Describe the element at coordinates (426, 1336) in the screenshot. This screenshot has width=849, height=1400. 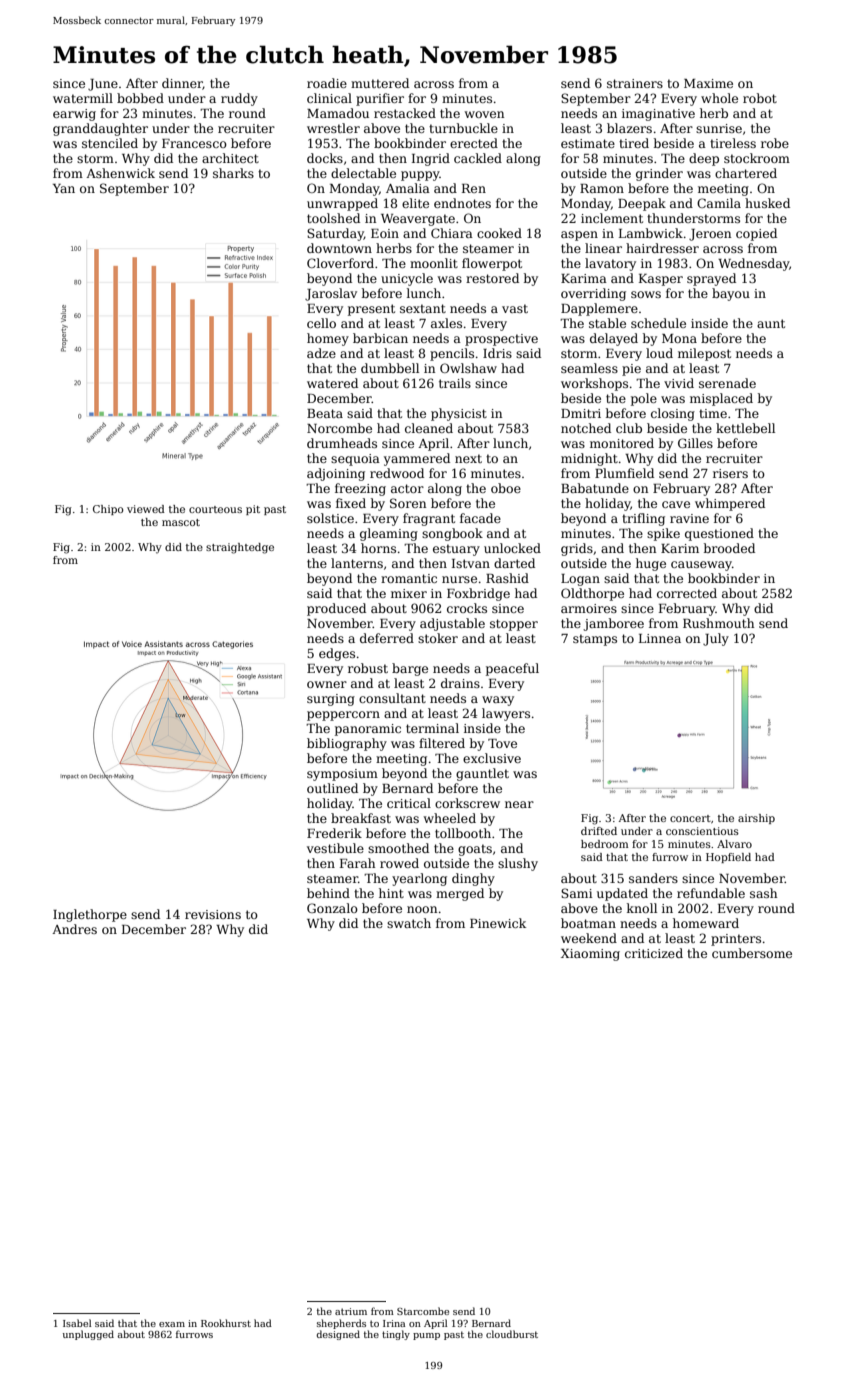
I see `pump` at that location.
